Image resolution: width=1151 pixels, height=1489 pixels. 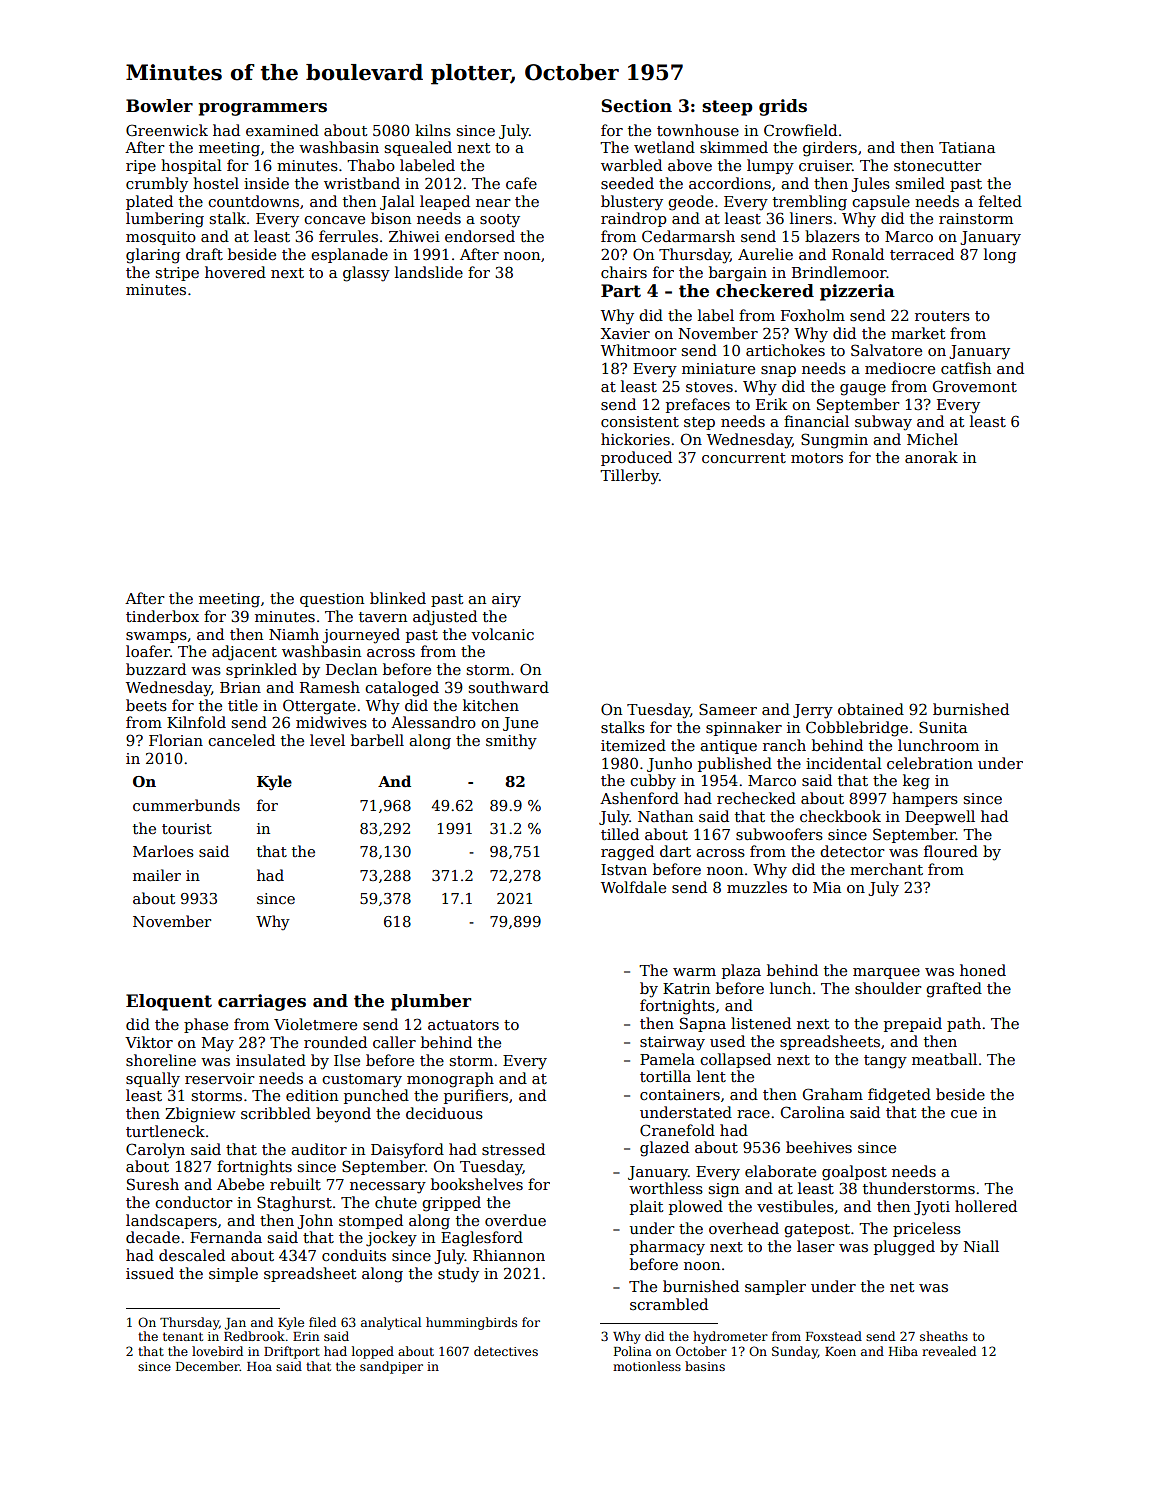 I want to click on anorak, so click(x=931, y=457).
